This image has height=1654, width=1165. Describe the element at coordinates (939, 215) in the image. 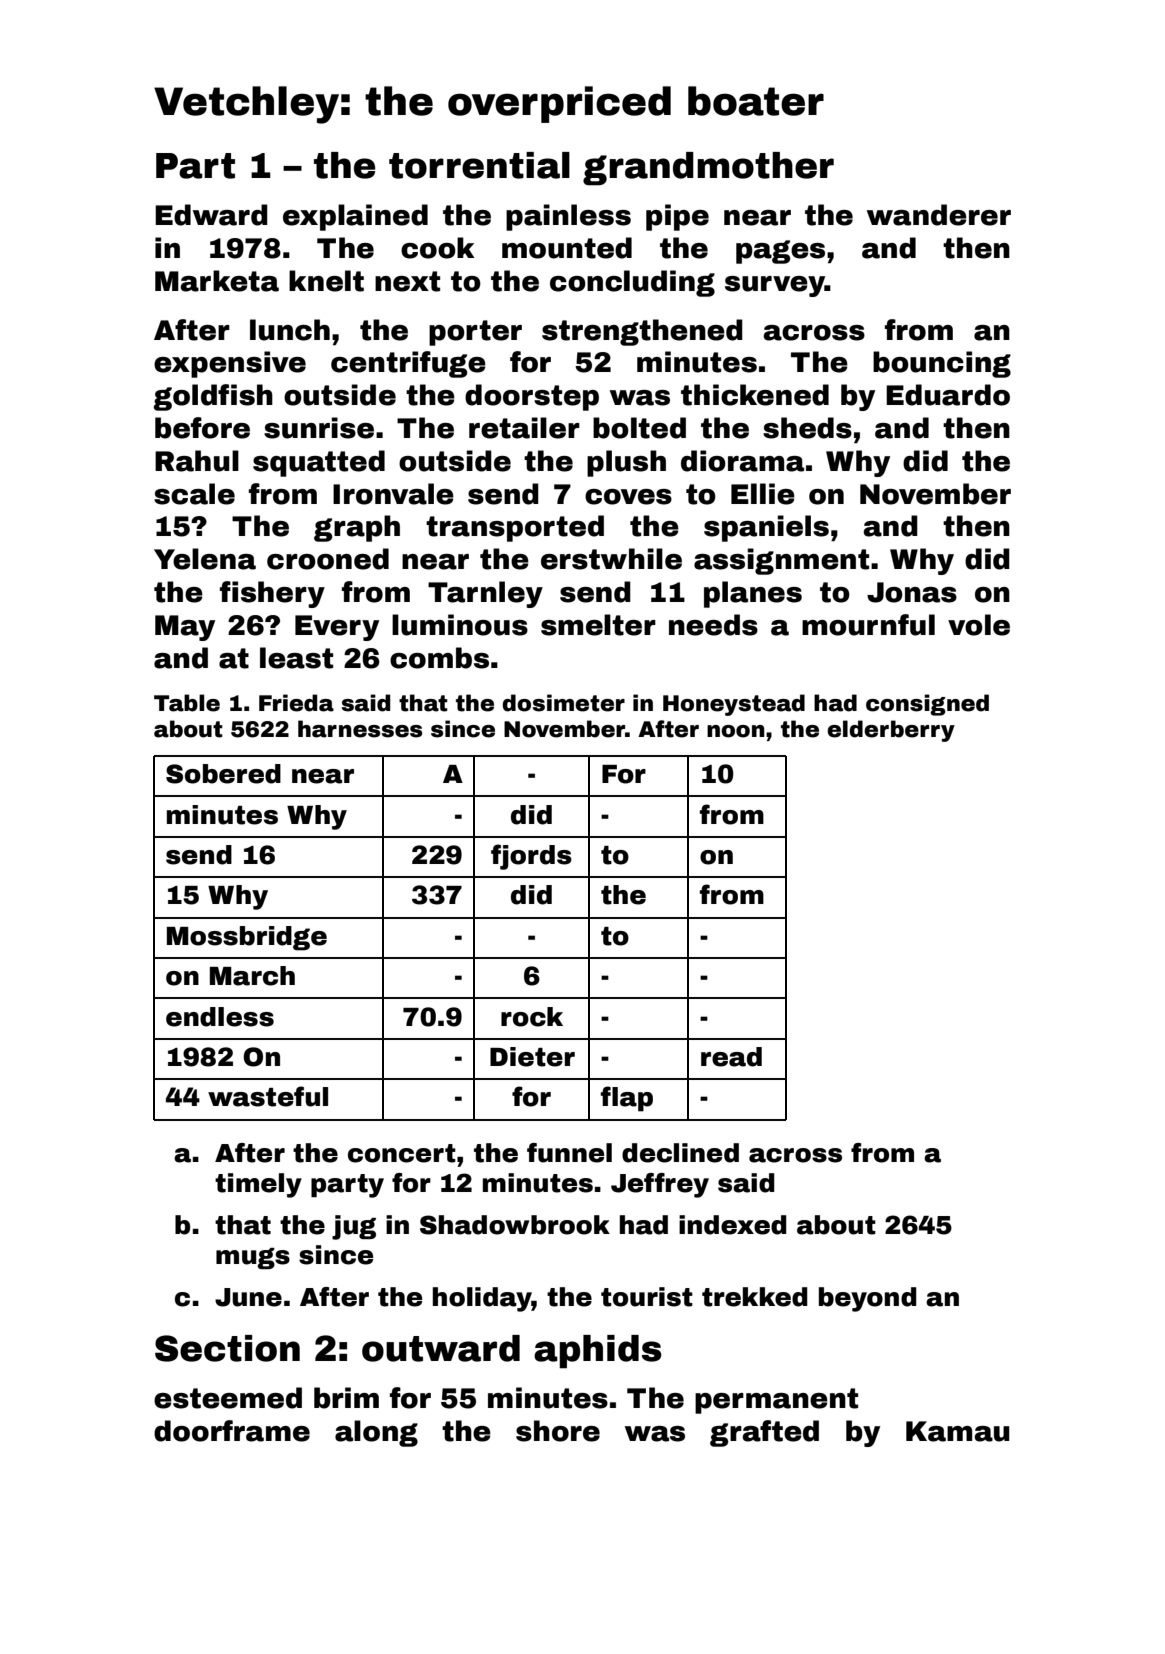

I see `wanderer` at that location.
